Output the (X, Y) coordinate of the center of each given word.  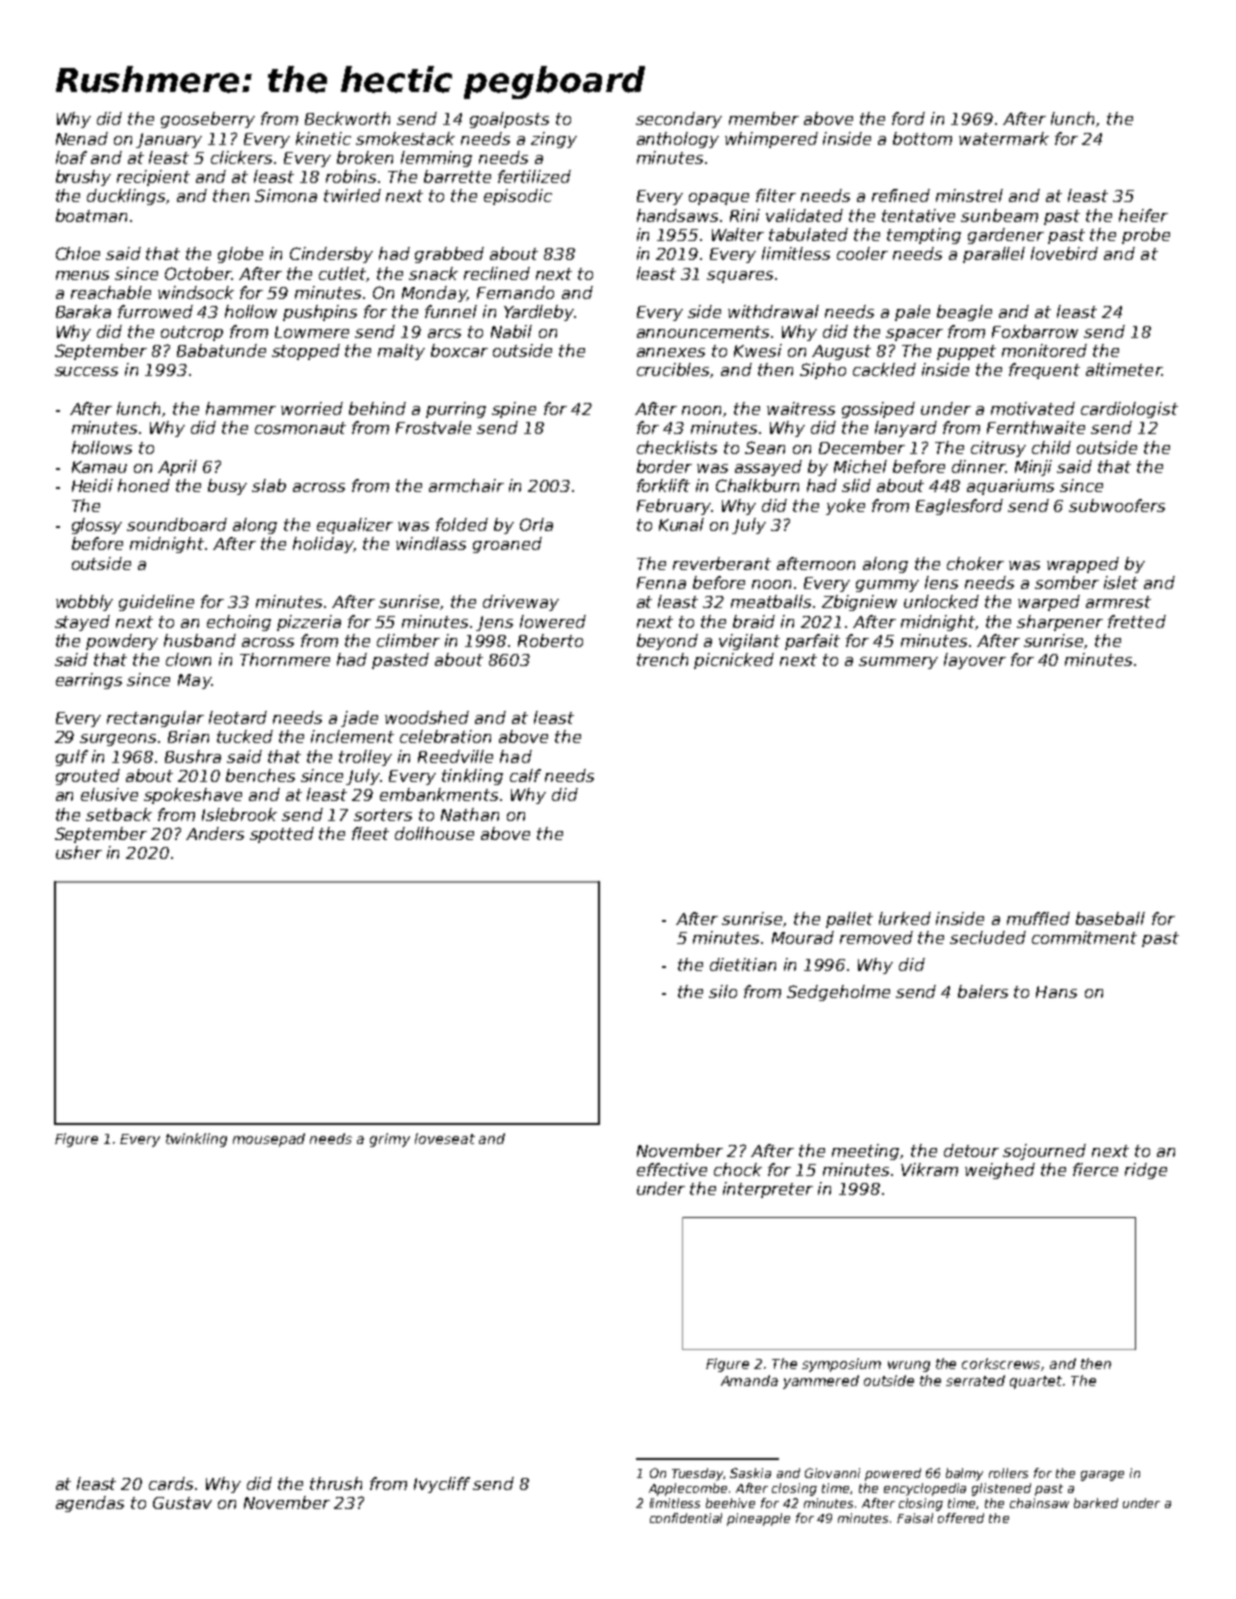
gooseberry (208, 120)
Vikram (929, 1169)
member (764, 118)
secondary (679, 120)
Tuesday (698, 1474)
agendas (90, 1504)
